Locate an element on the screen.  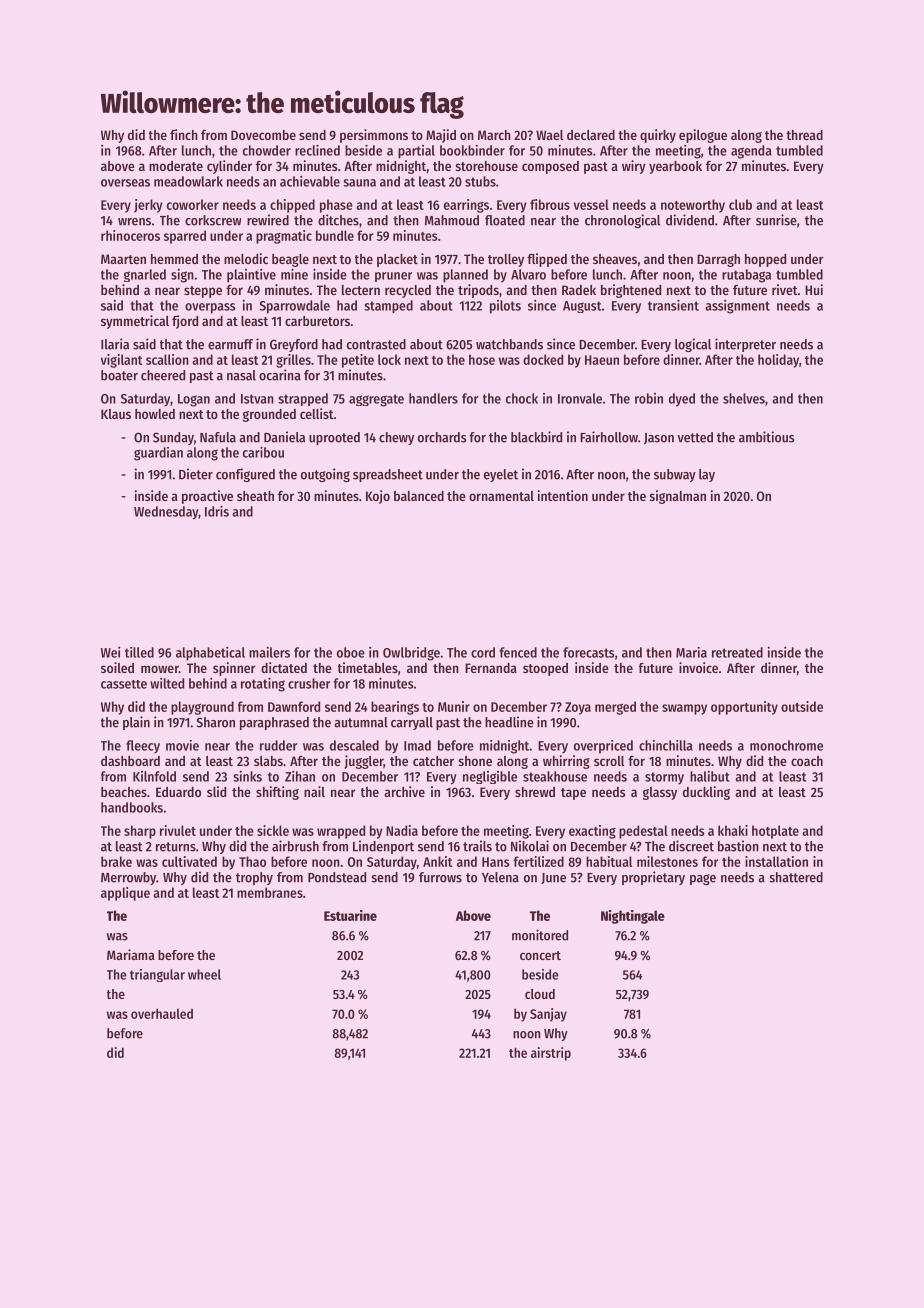
recycled is located at coordinates (408, 291).
